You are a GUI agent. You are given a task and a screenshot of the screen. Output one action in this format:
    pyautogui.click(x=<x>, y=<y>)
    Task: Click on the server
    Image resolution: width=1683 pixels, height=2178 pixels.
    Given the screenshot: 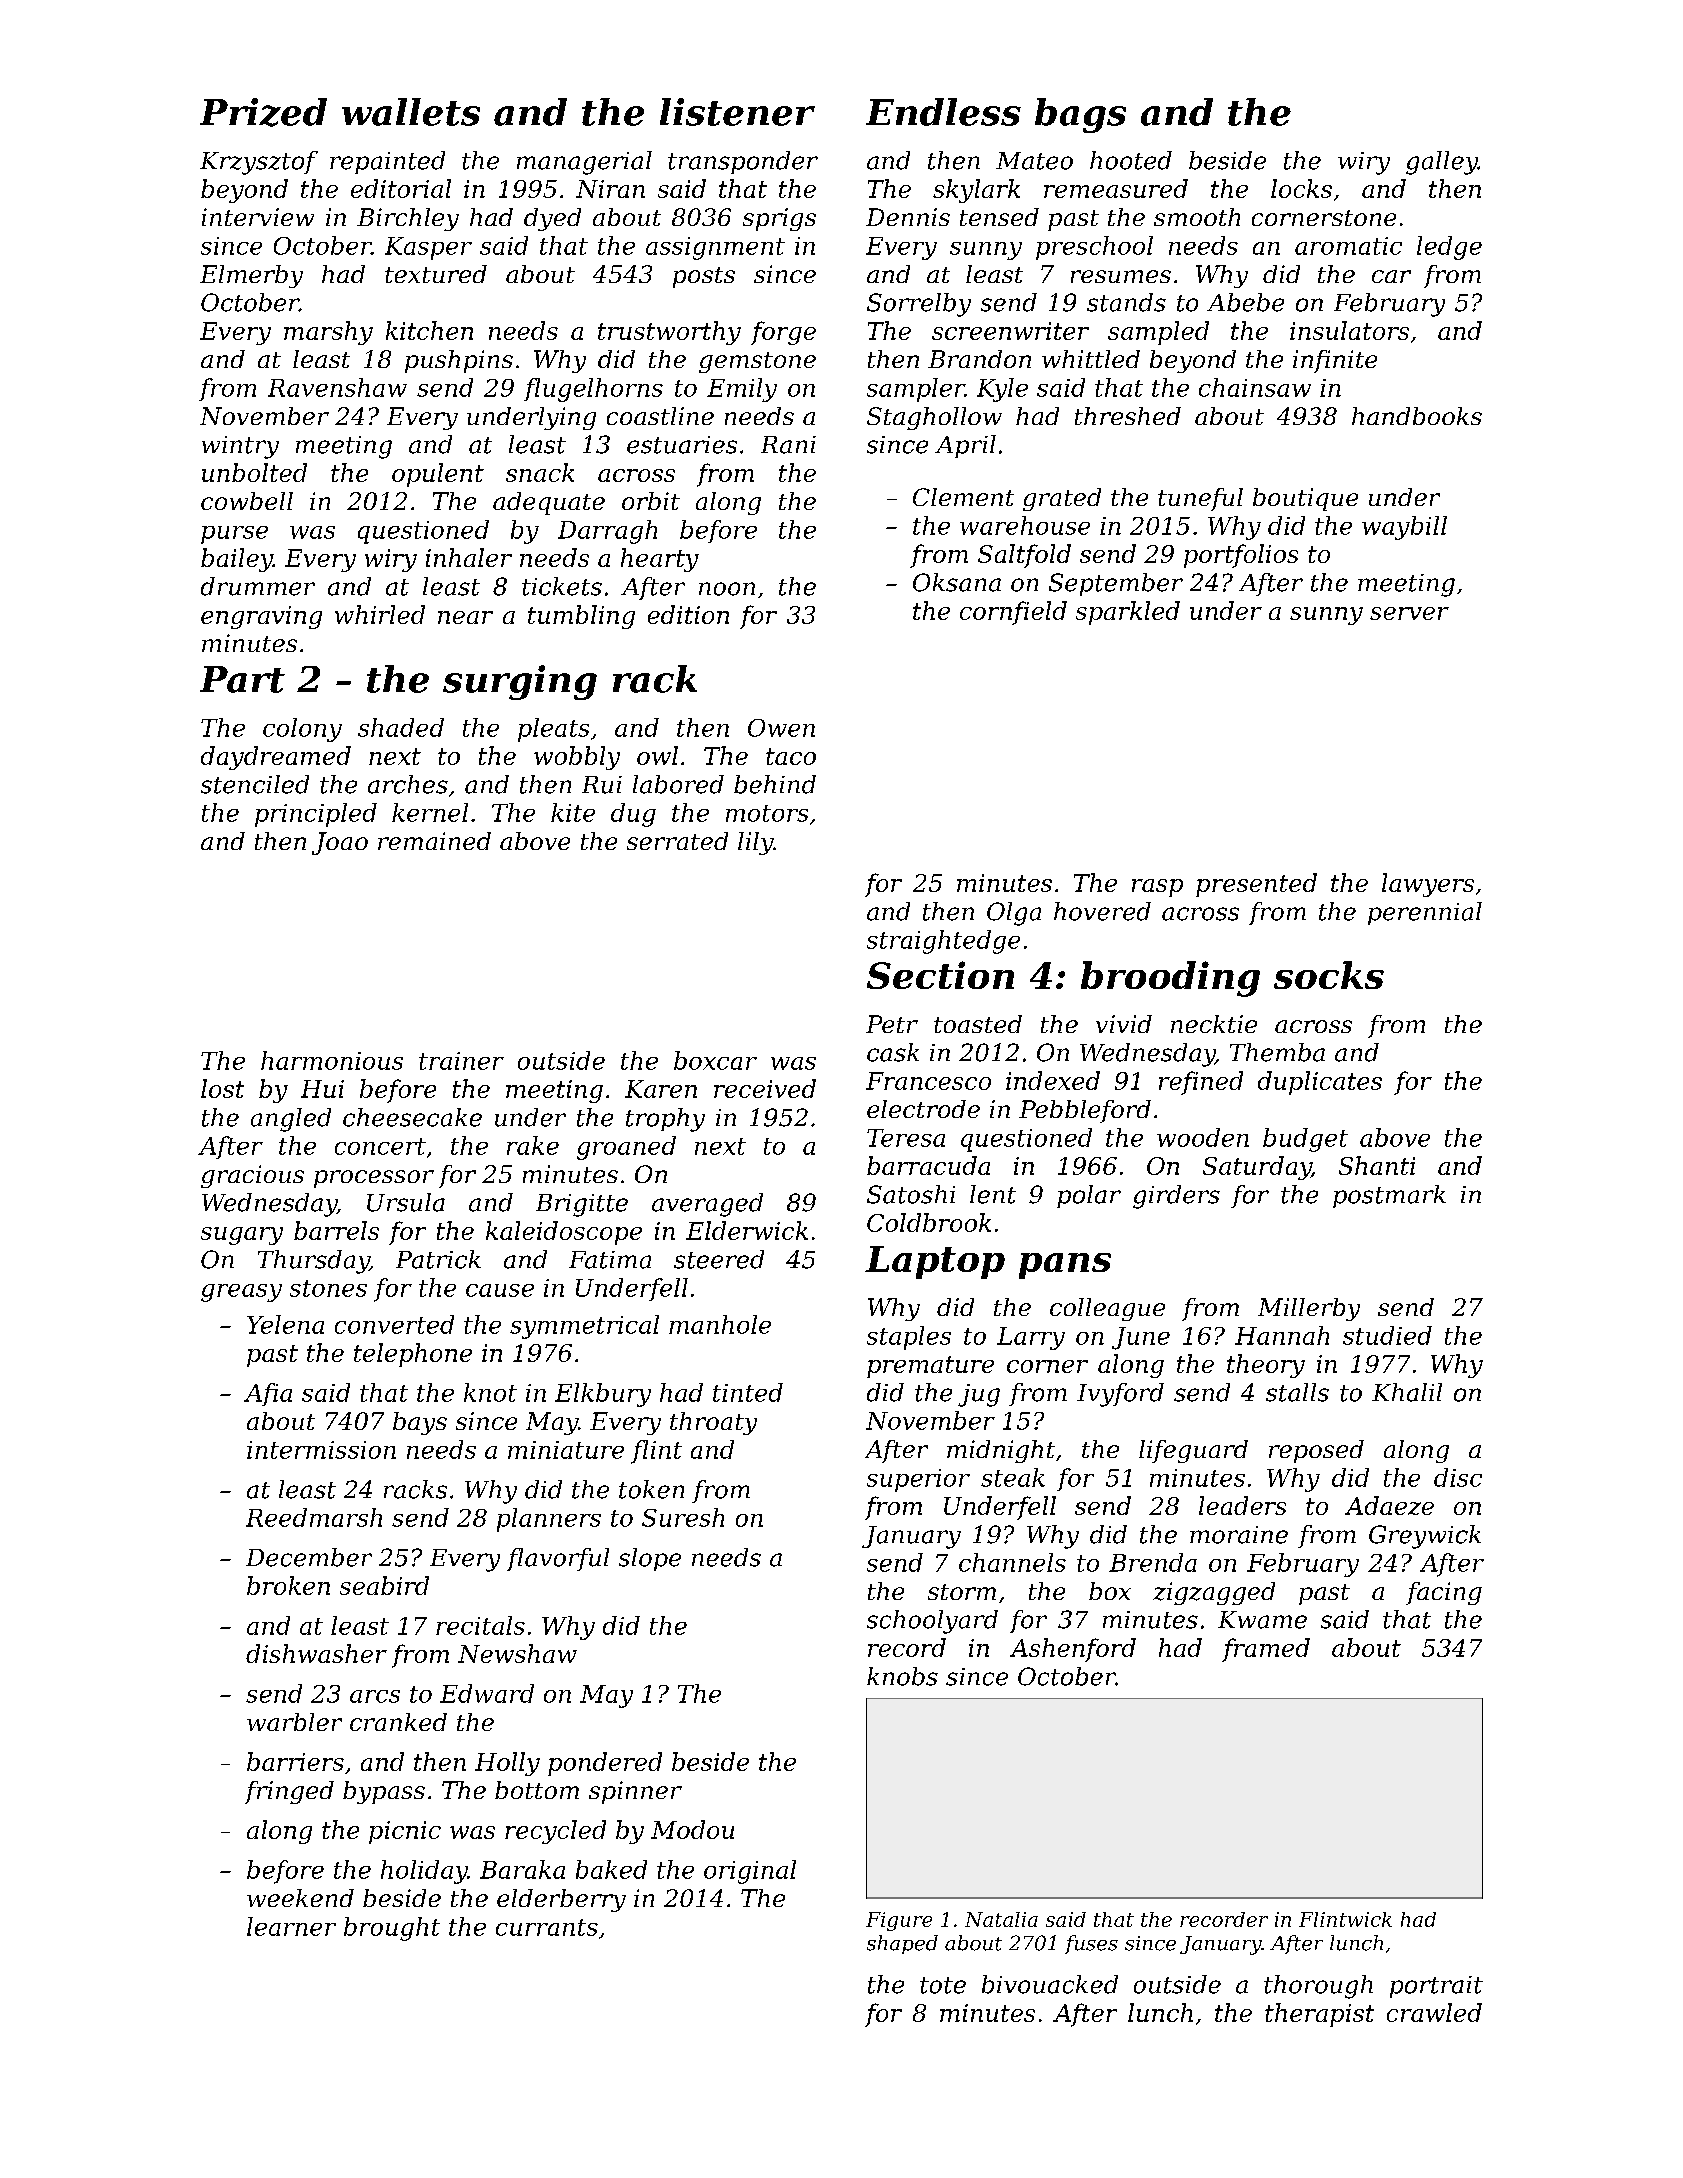 What is the action you would take?
    pyautogui.click(x=1409, y=613)
